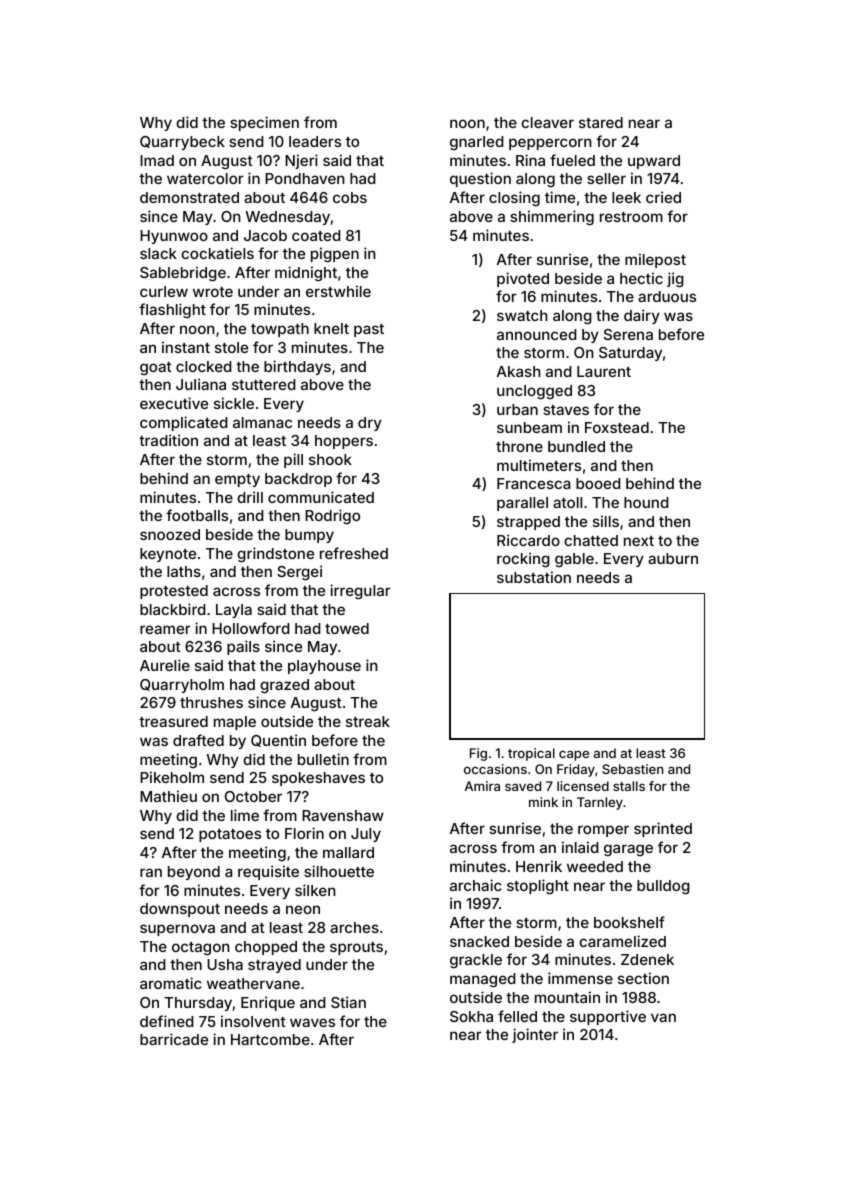 The image size is (845, 1198). Describe the element at coordinates (643, 978) in the screenshot. I see `section` at that location.
